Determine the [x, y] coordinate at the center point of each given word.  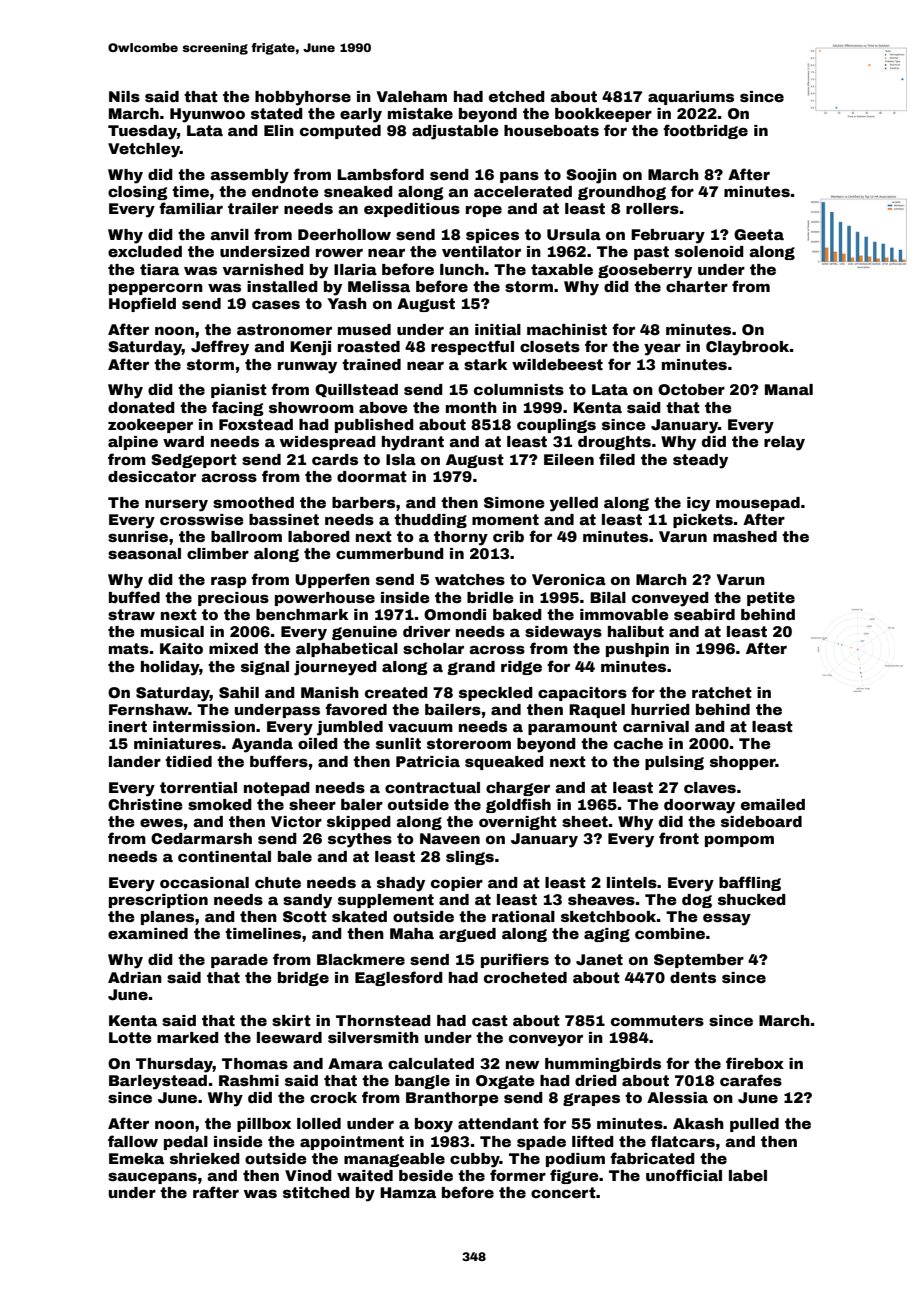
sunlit [398, 743]
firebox [755, 1063]
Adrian [135, 977]
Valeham [412, 96]
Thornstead [383, 1020]
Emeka [136, 1158]
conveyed [670, 599]
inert [128, 726]
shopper [743, 763]
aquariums [691, 98]
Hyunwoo [207, 115]
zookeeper [150, 426]
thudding [430, 521]
